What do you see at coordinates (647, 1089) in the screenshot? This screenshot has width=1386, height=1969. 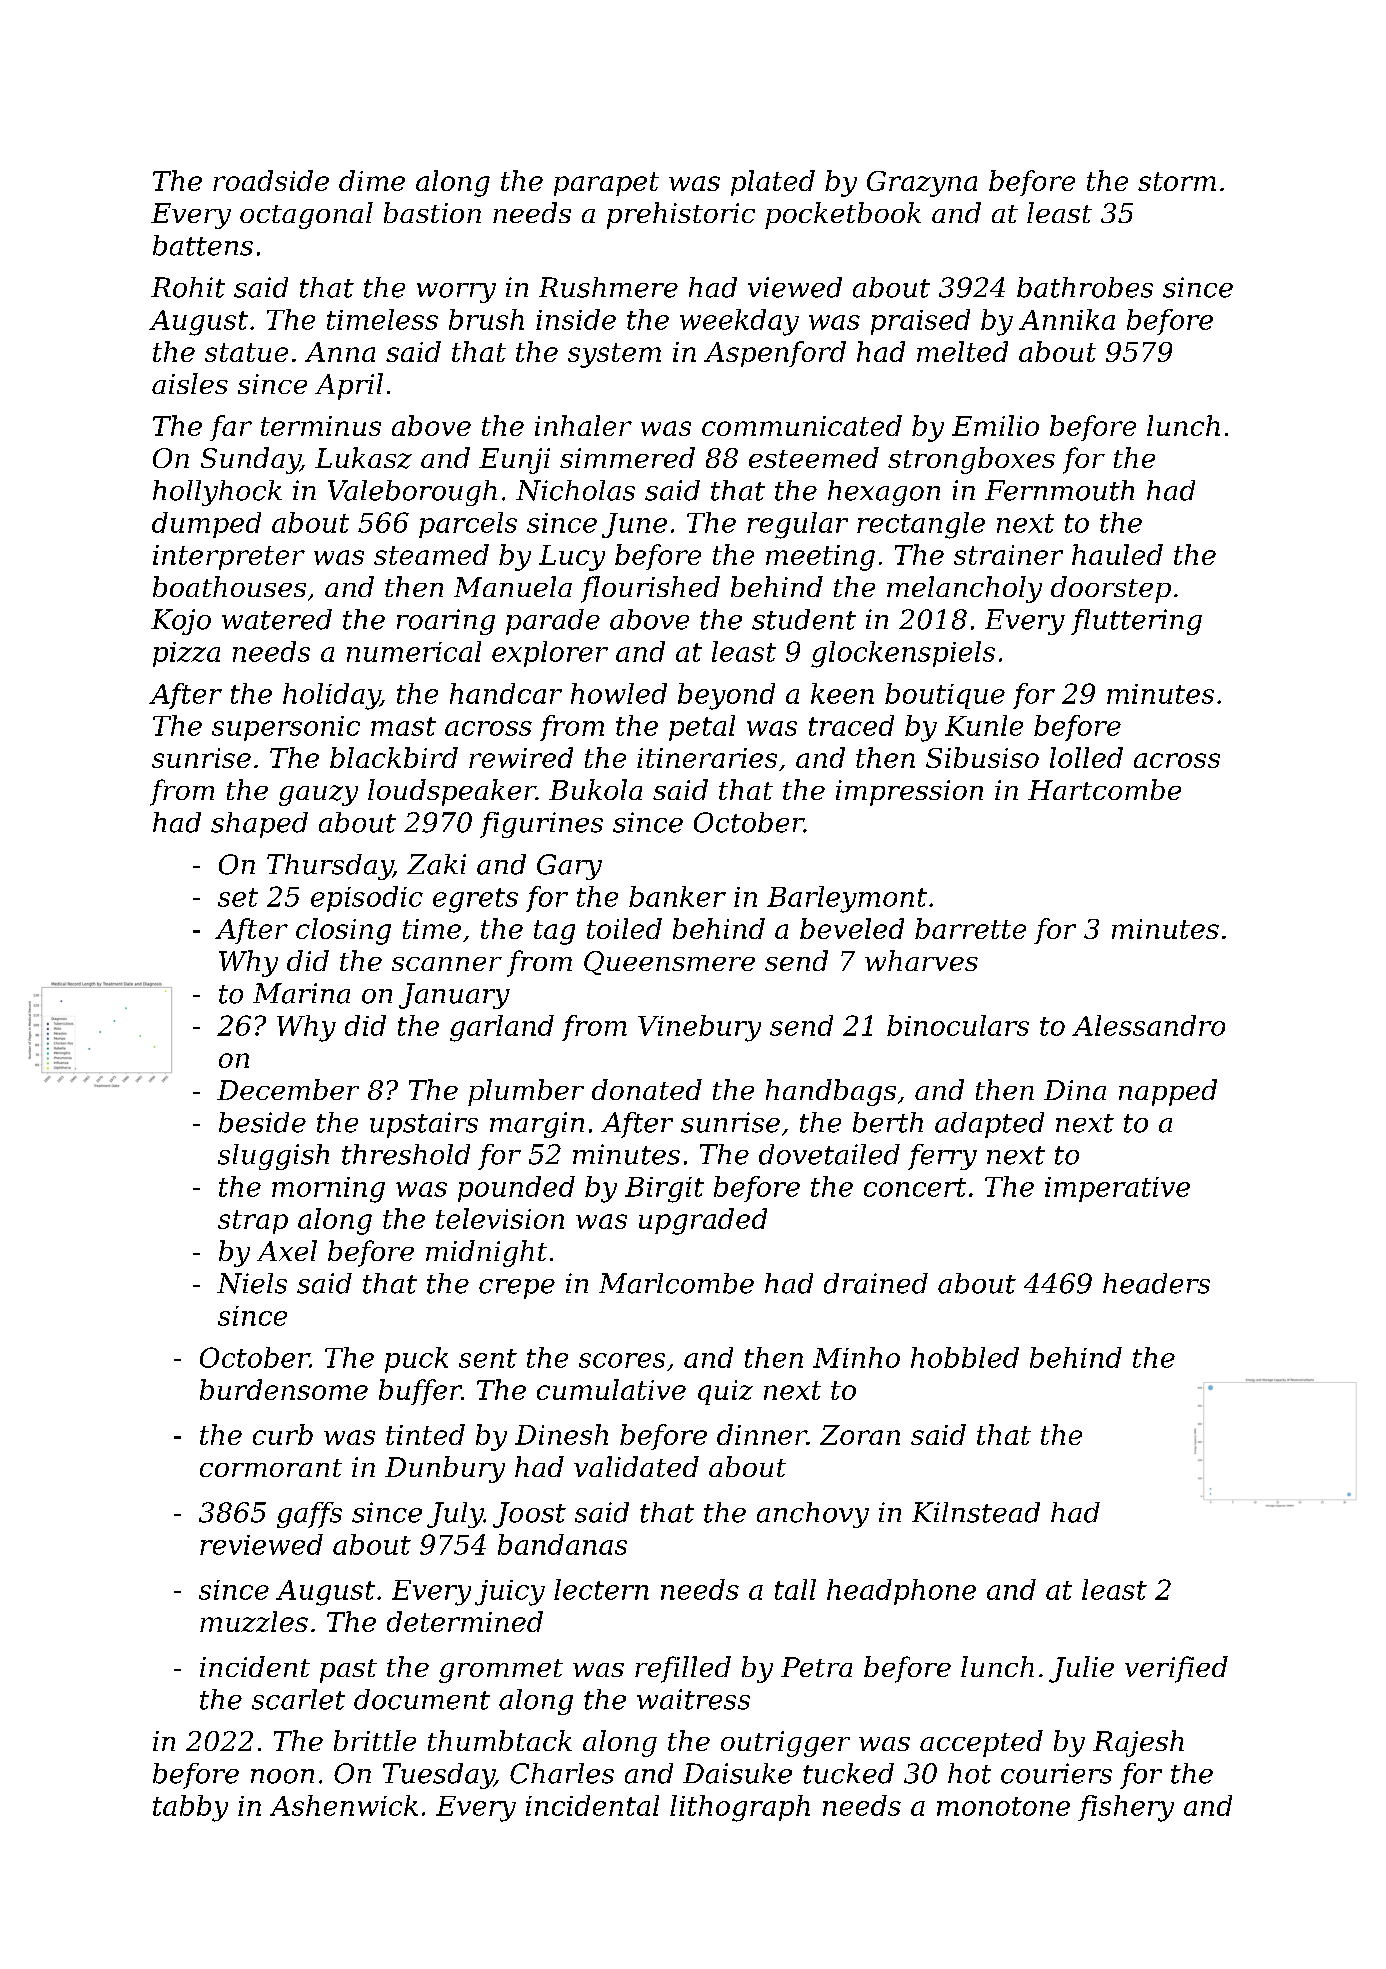 I see `donated` at bounding box center [647, 1089].
